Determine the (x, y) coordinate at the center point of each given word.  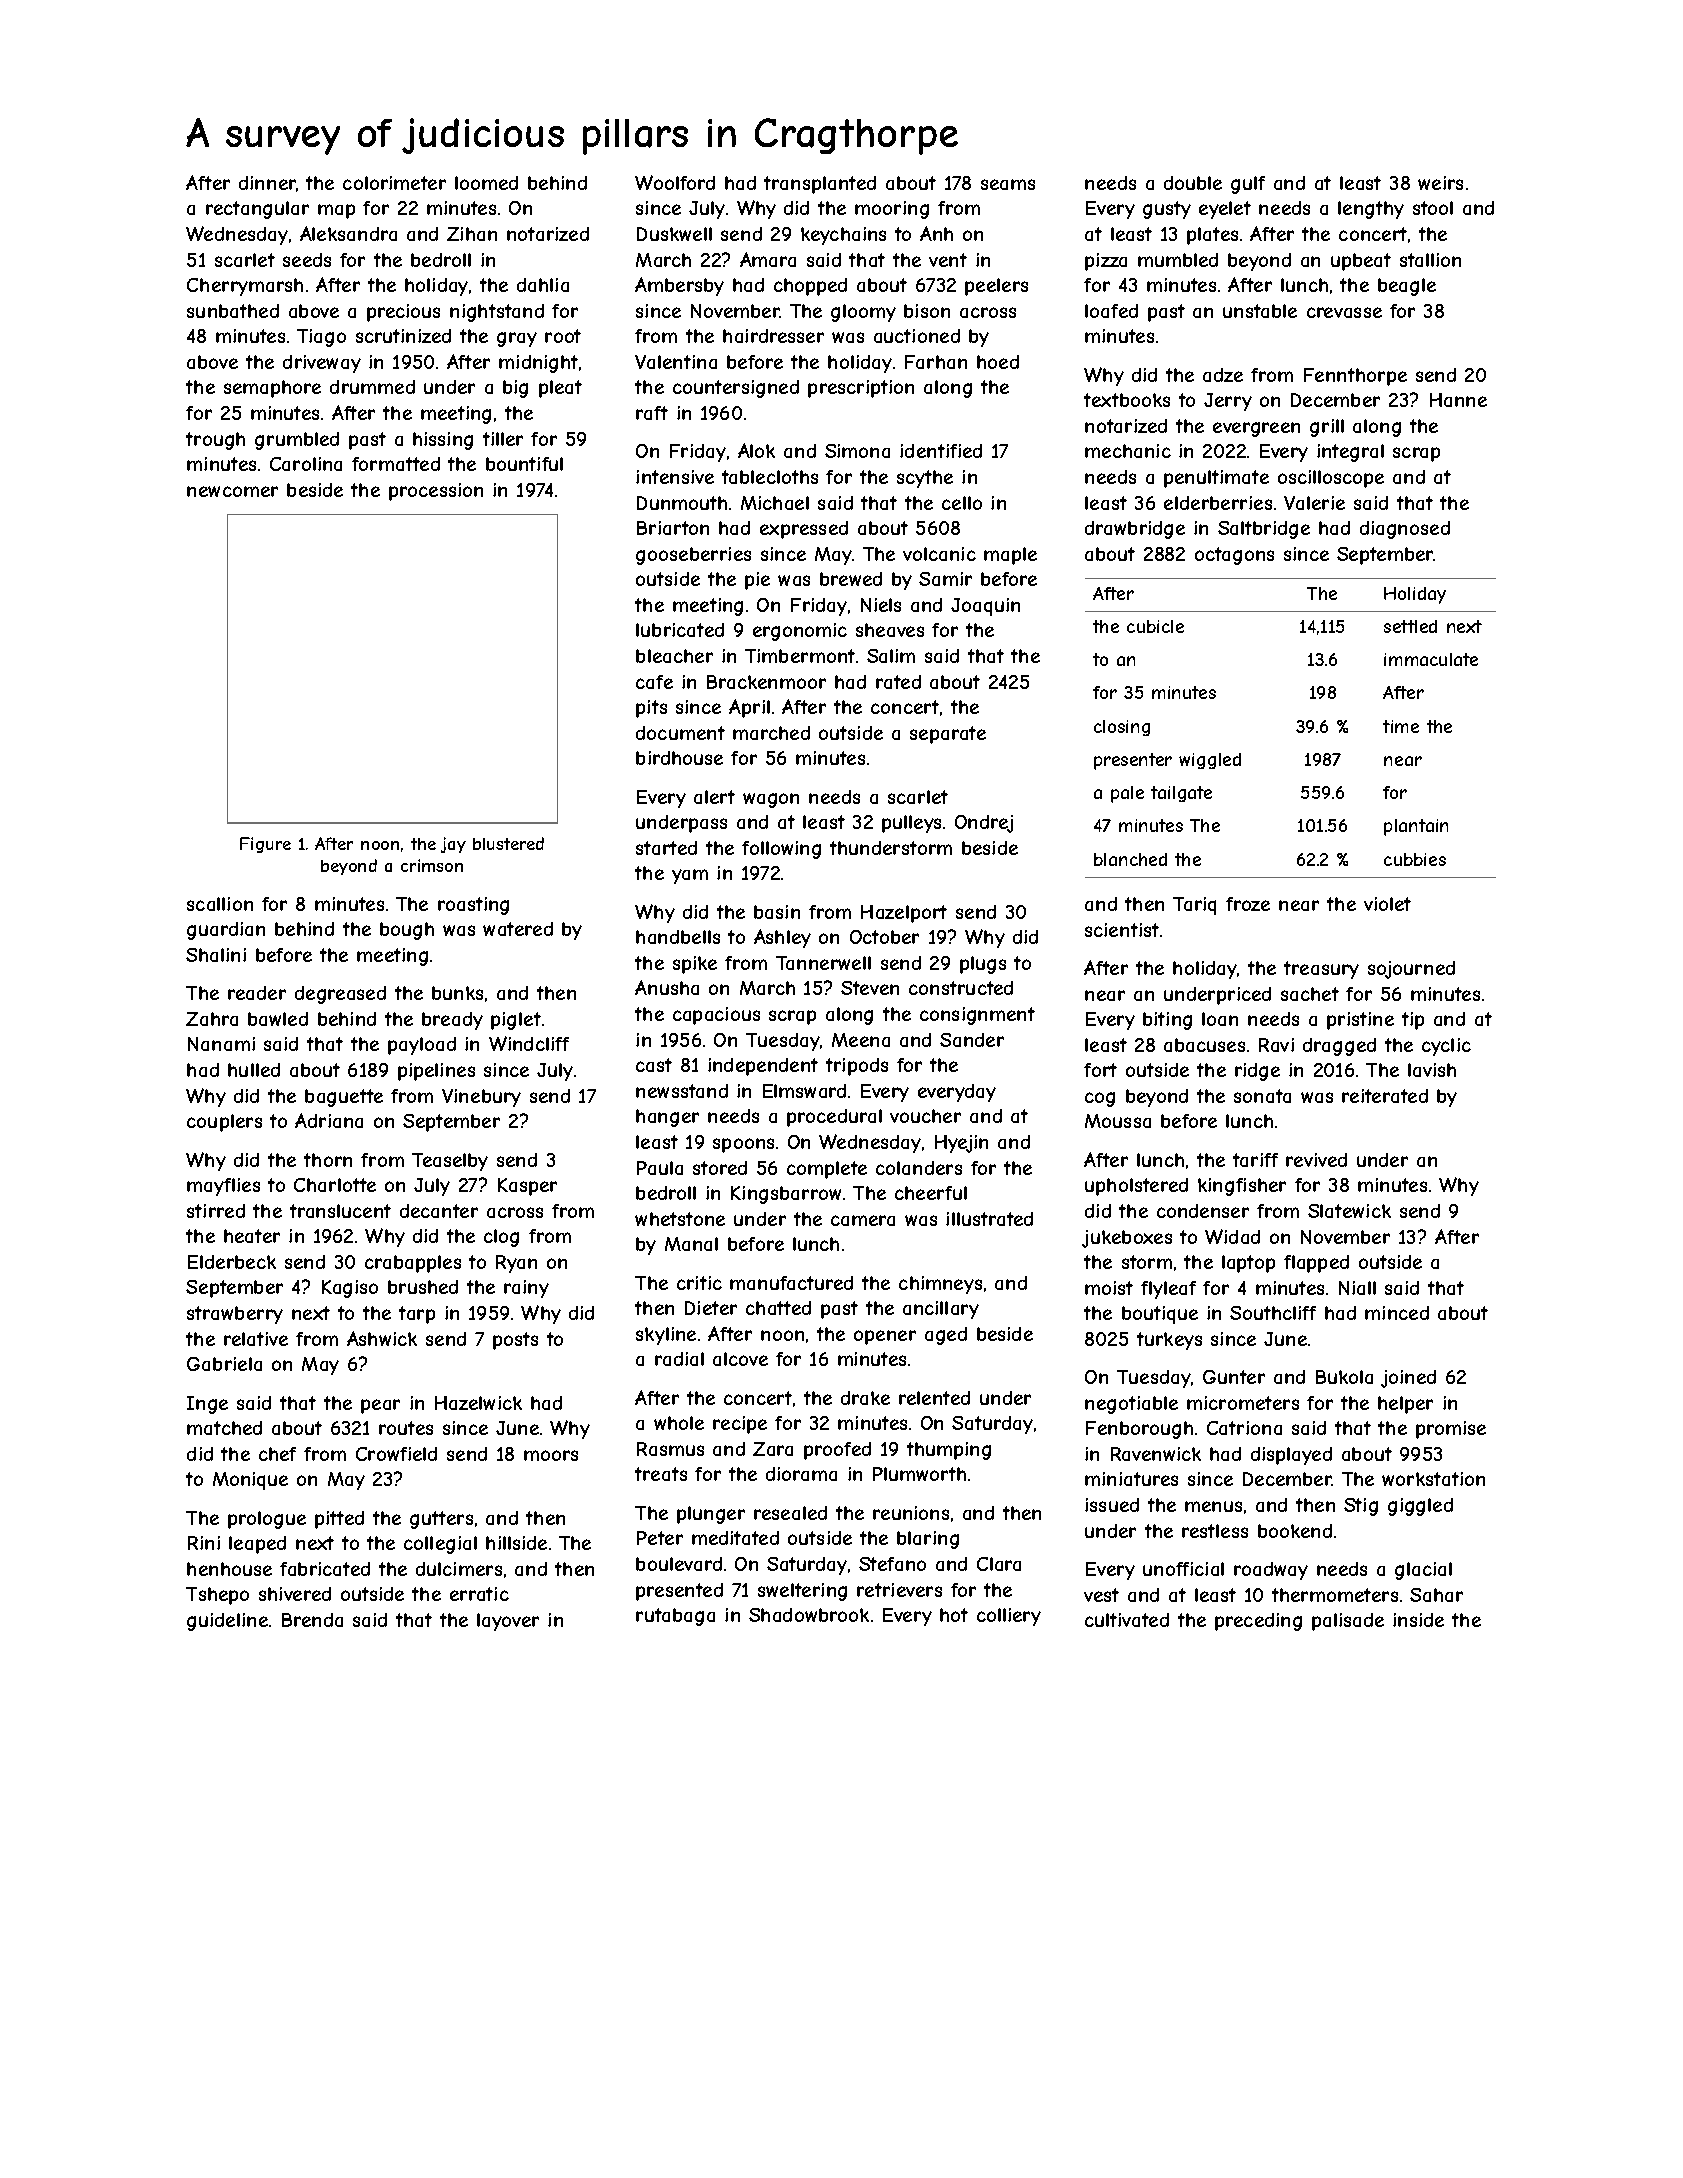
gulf (1248, 185)
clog (501, 1238)
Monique (250, 1481)
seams (1008, 184)
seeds (307, 260)
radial (679, 1359)
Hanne (1458, 400)
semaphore (272, 389)
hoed (998, 362)
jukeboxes (1127, 1239)
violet (1387, 904)
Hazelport (904, 914)
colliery (1009, 1617)
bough (407, 931)
